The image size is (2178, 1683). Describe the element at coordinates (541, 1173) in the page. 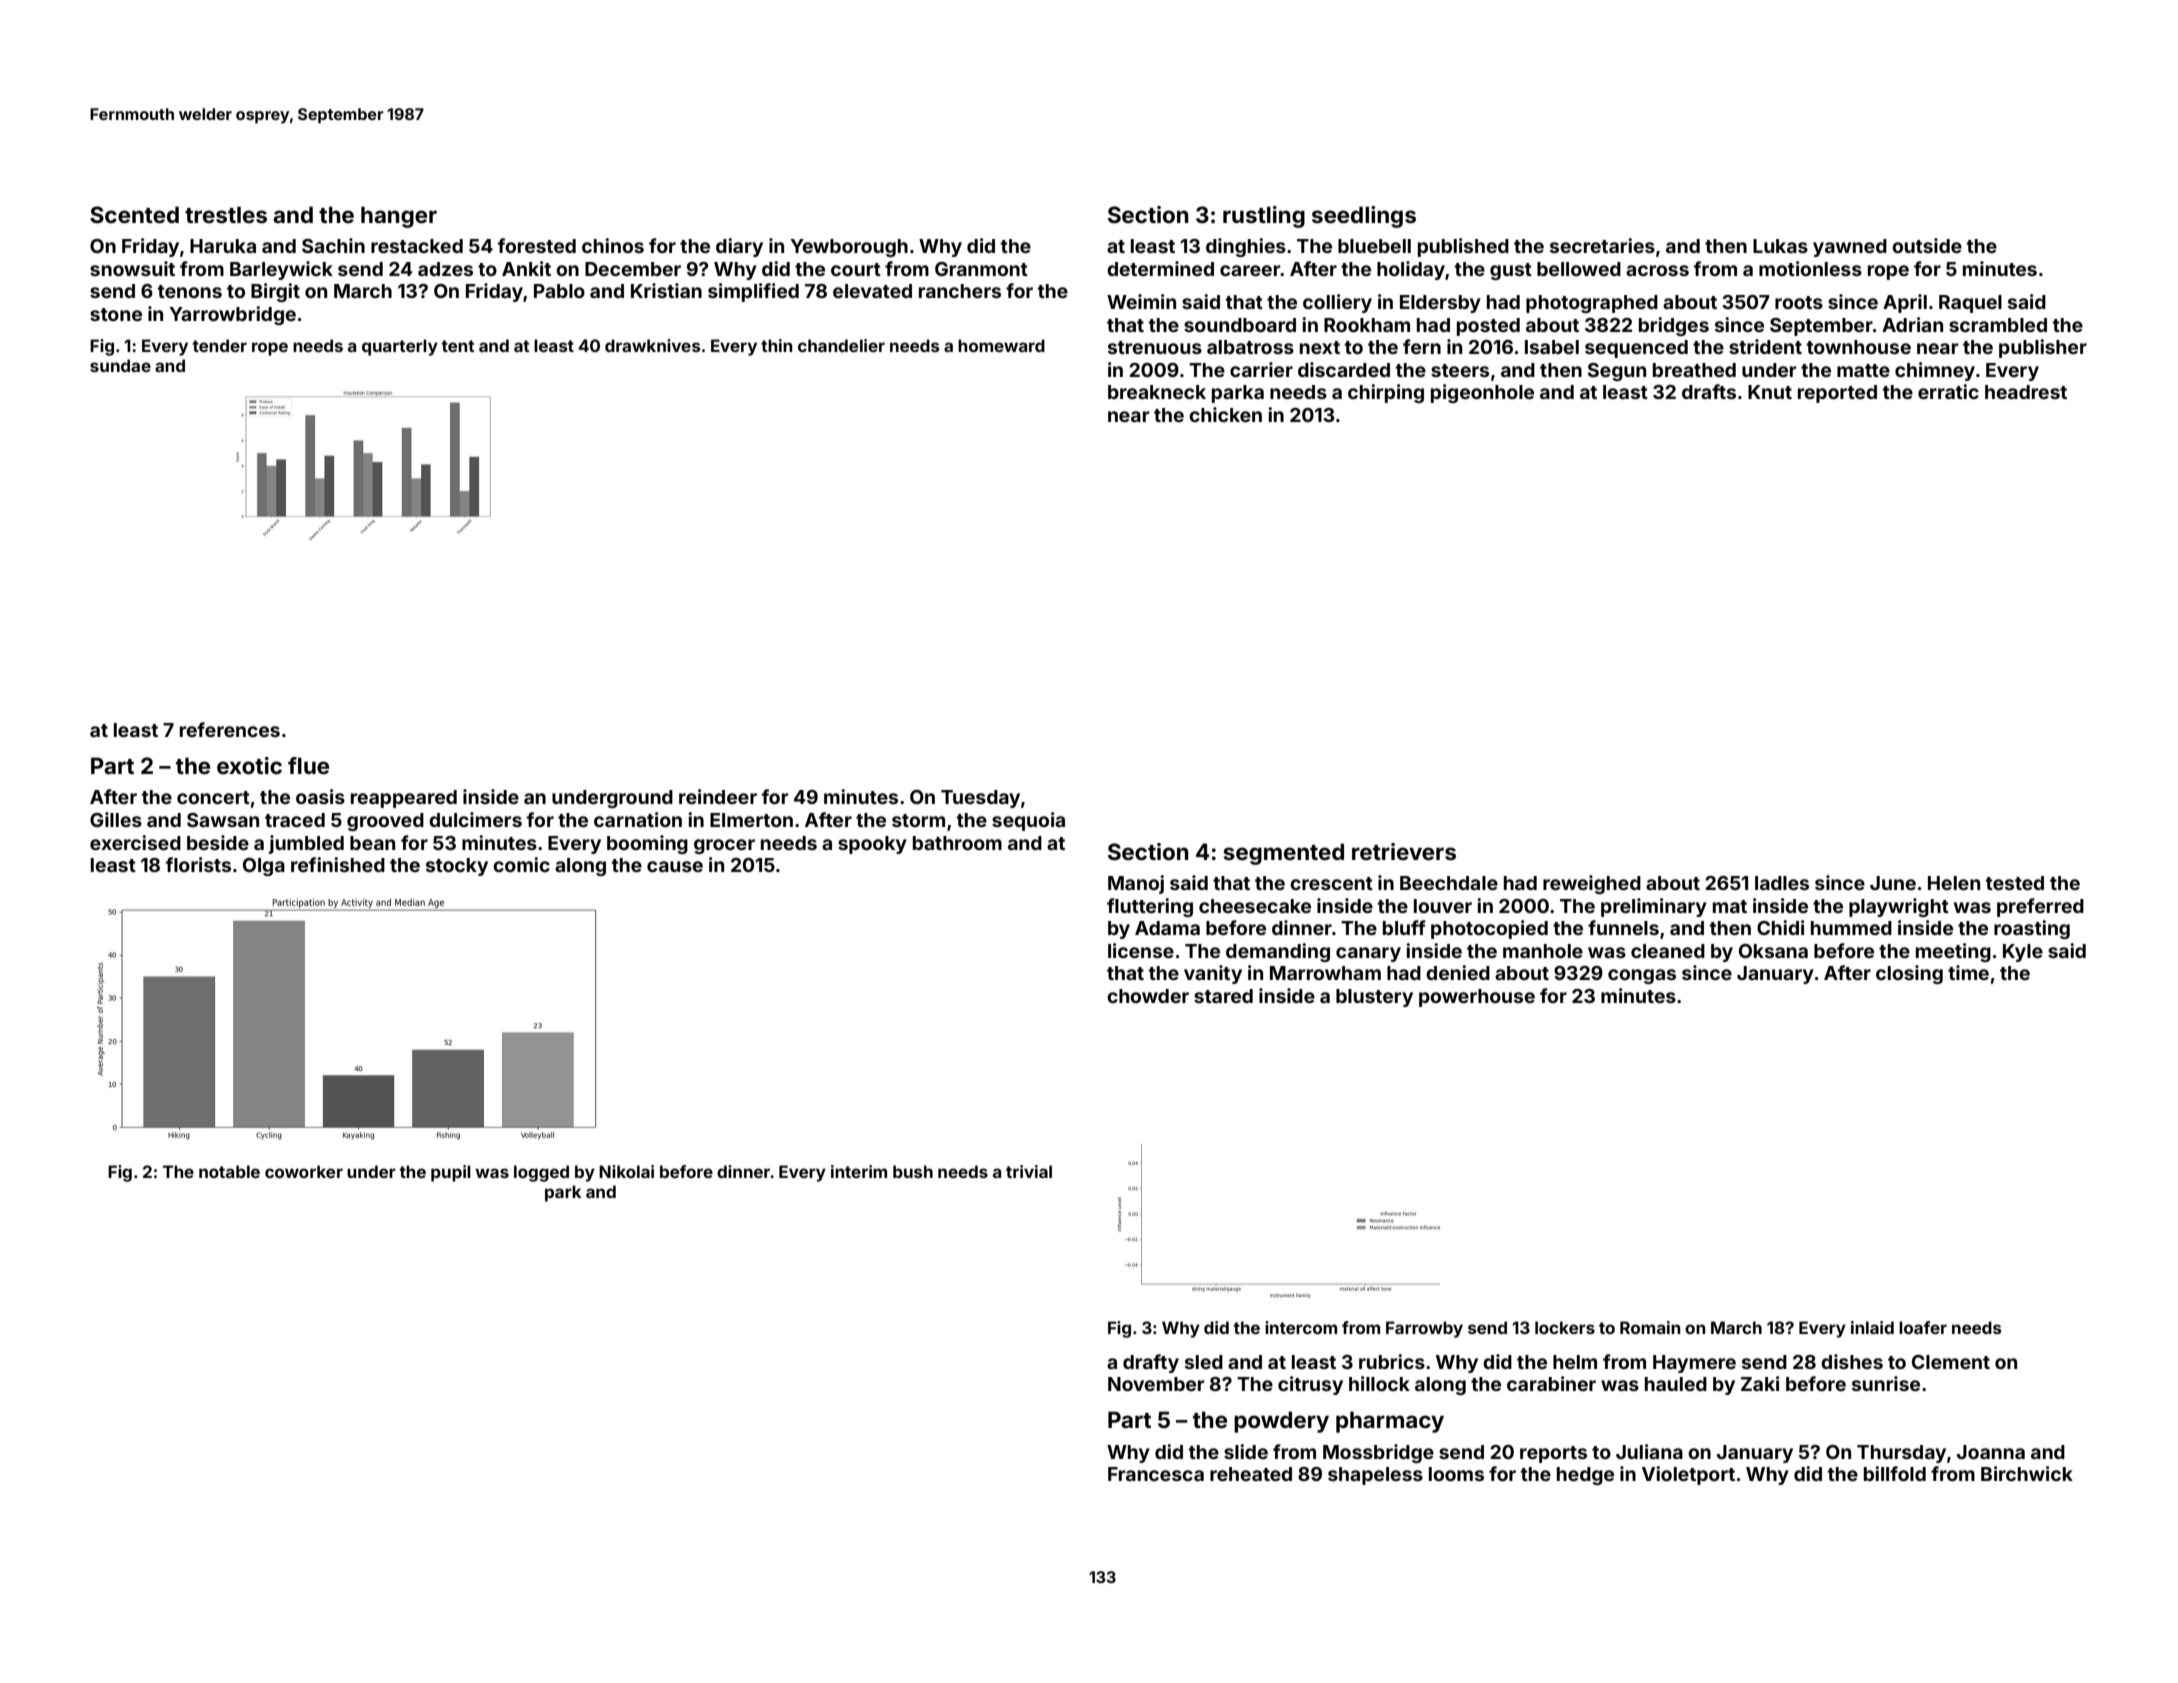

I see `logged` at that location.
